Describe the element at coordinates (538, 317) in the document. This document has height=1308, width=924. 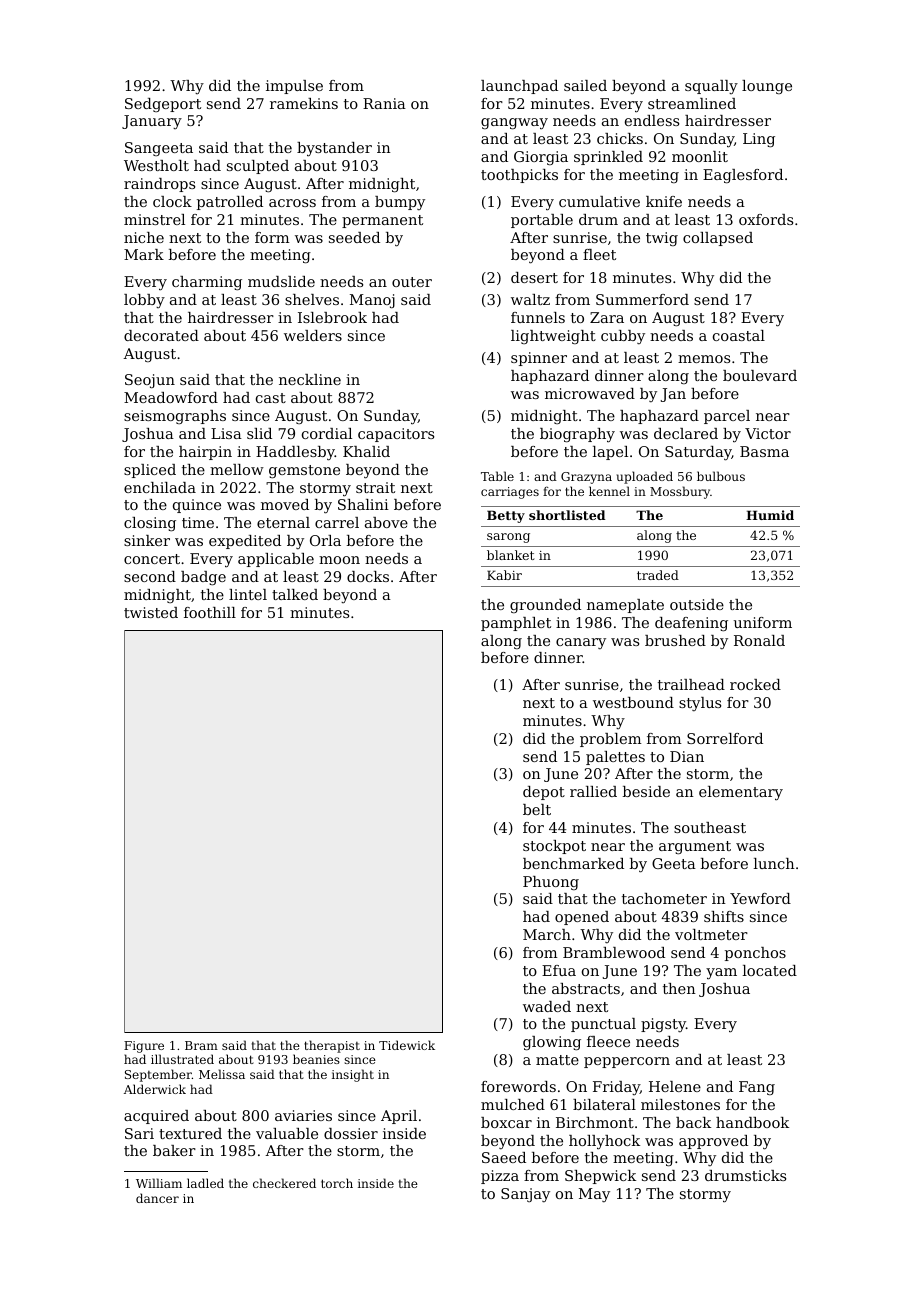
I see `funnels` at that location.
